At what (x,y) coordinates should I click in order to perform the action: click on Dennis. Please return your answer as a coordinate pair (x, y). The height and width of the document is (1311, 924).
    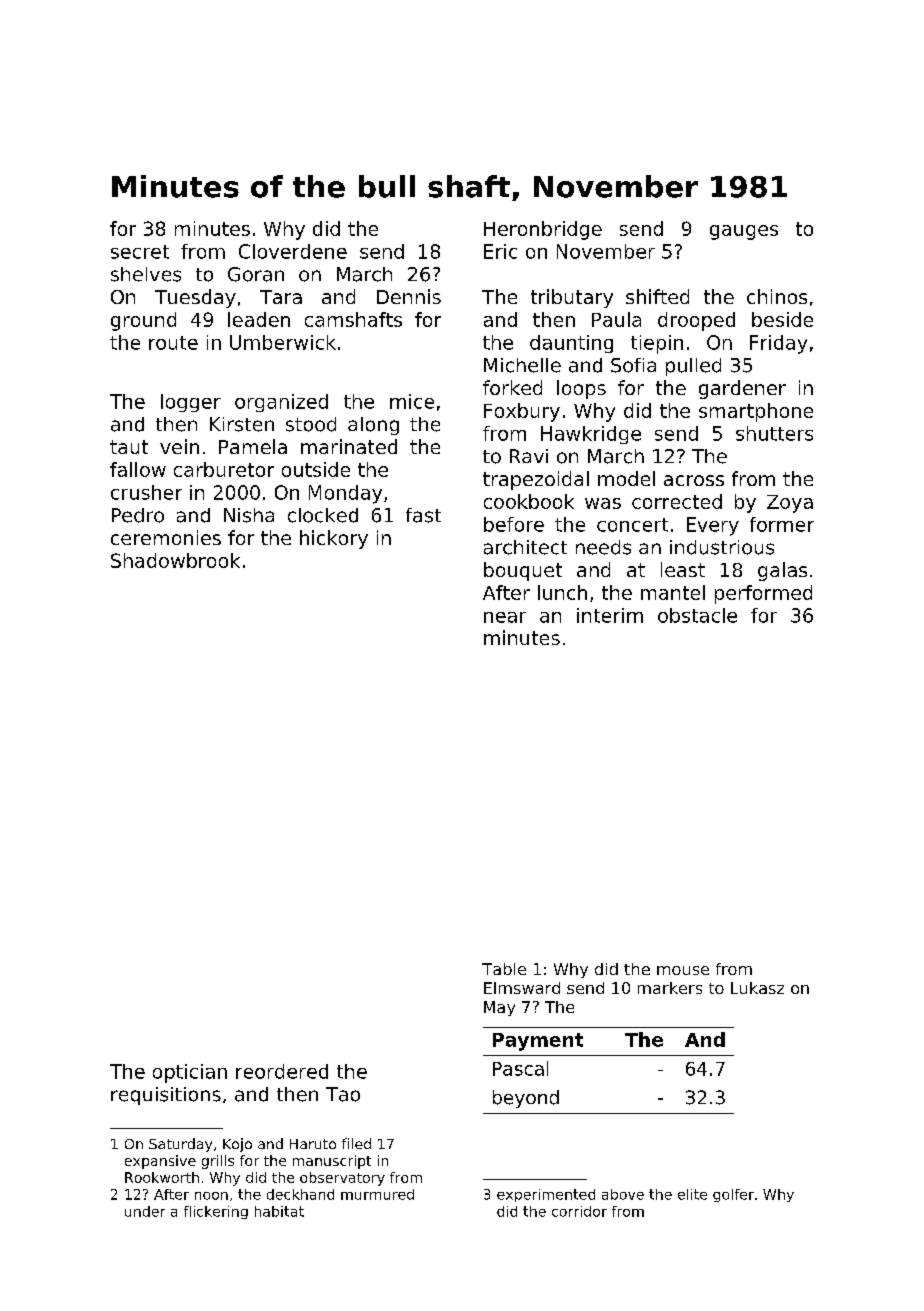
    Looking at the image, I should click on (409, 296).
